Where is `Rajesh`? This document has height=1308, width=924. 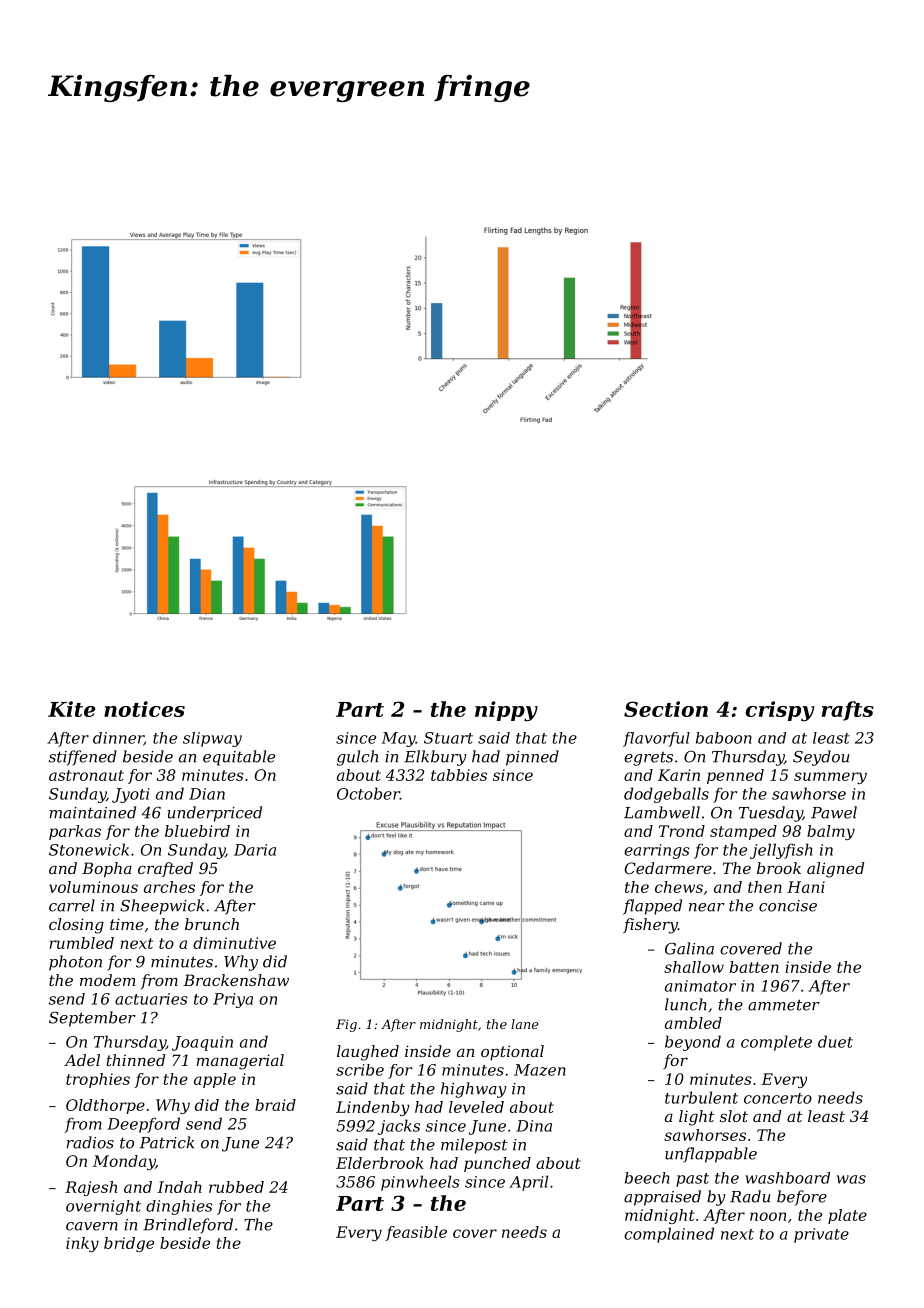 Rajesh is located at coordinates (91, 1188).
